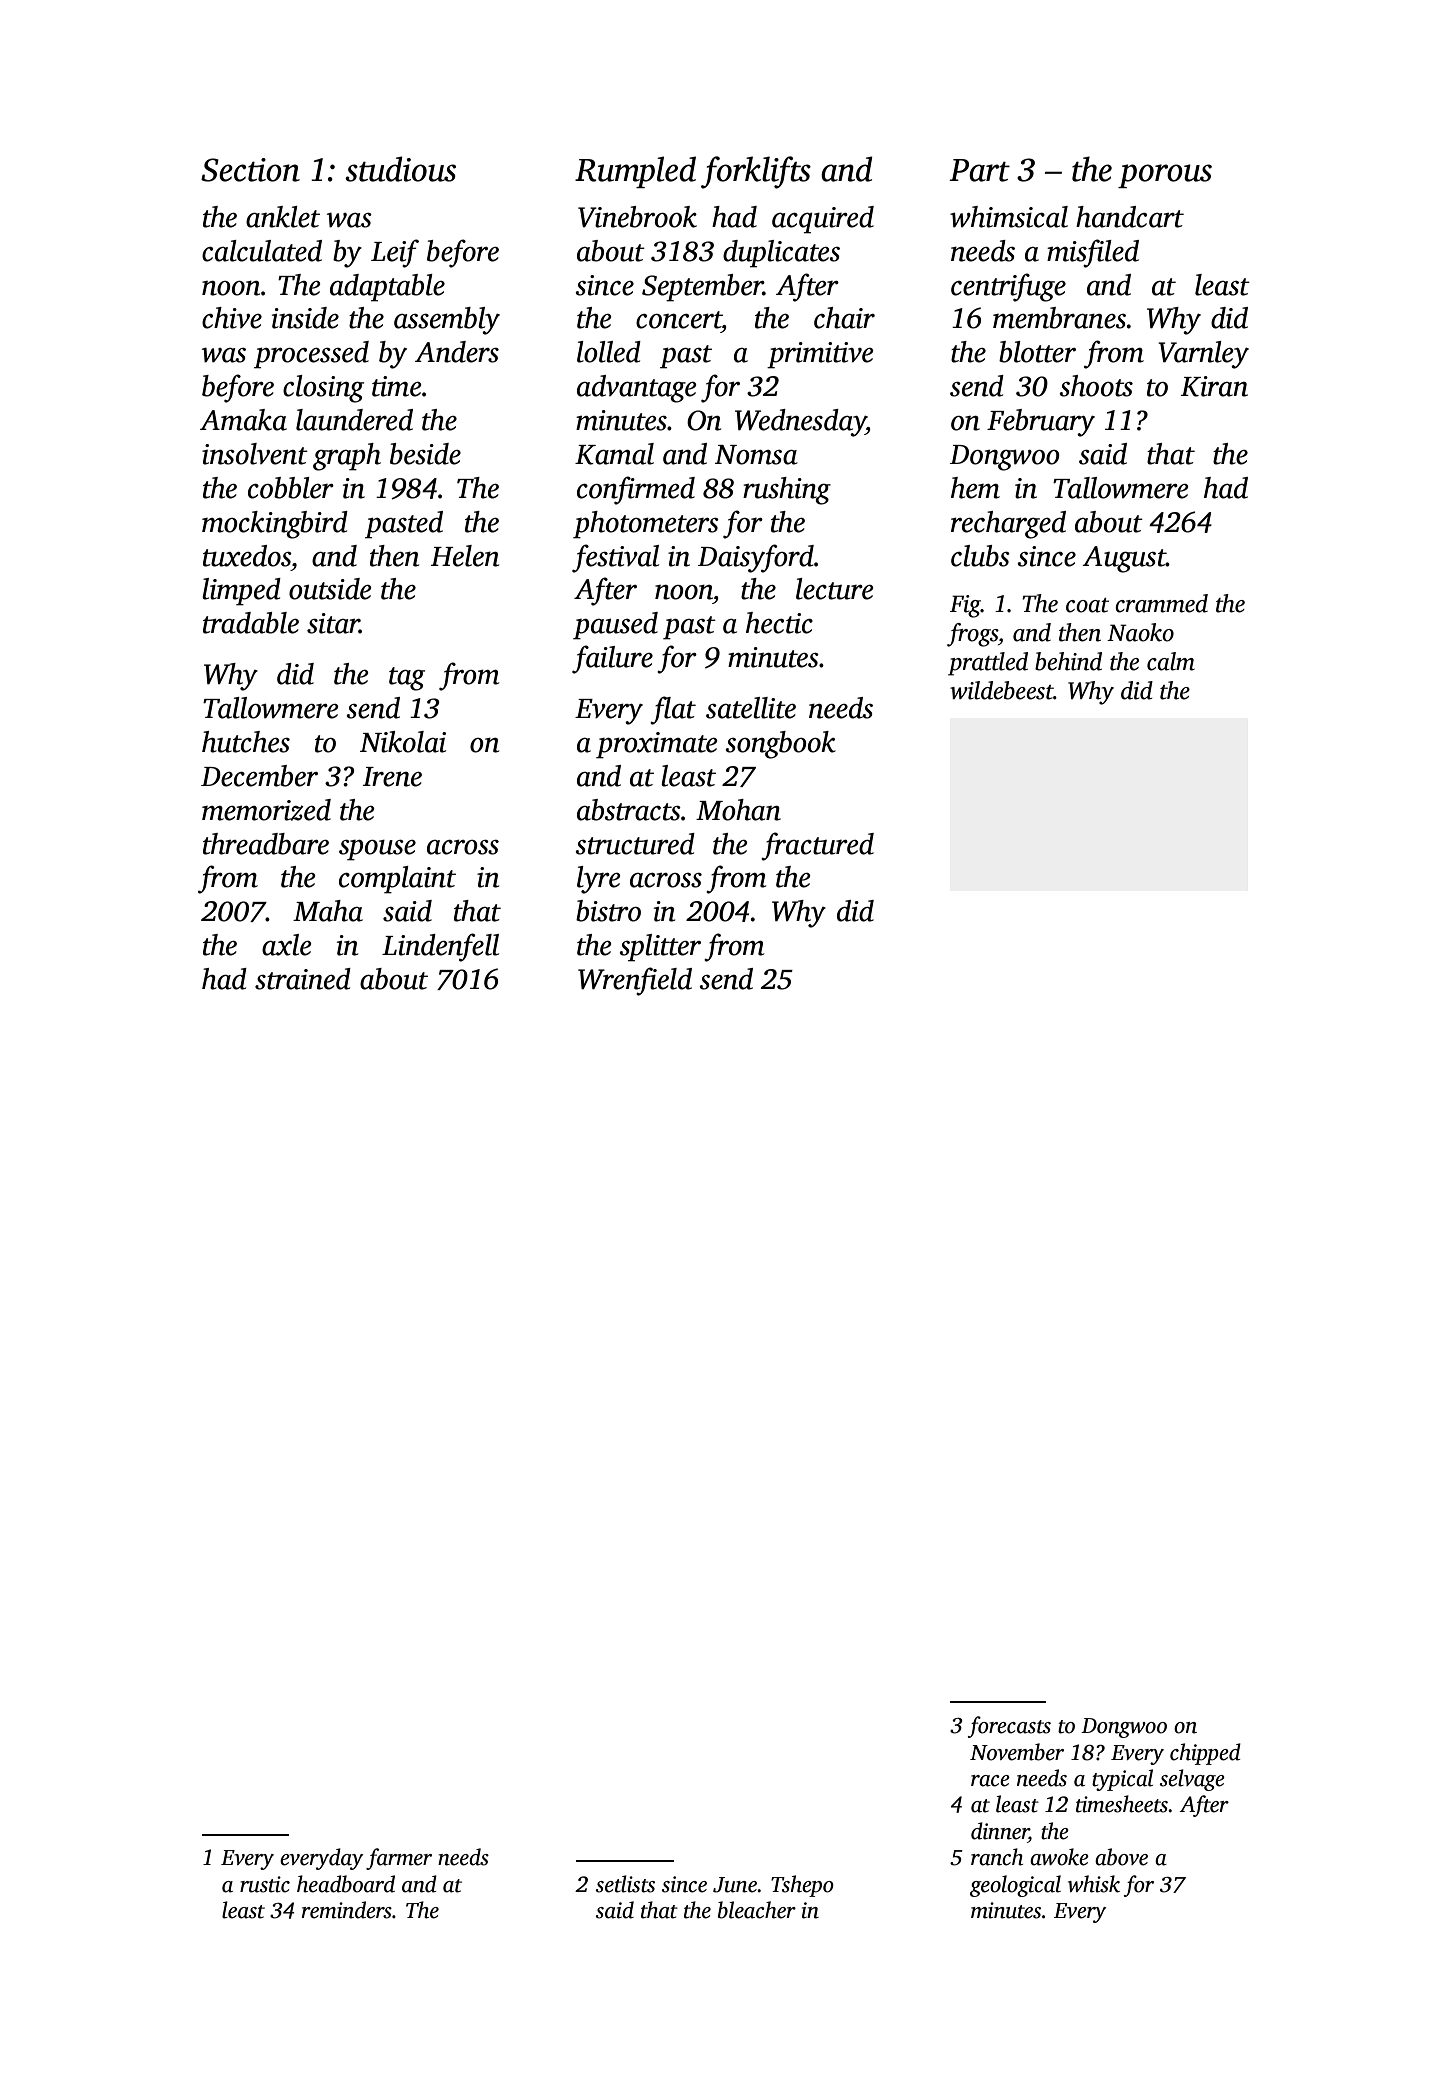  What do you see at coordinates (1165, 176) in the screenshot?
I see `porous` at bounding box center [1165, 176].
